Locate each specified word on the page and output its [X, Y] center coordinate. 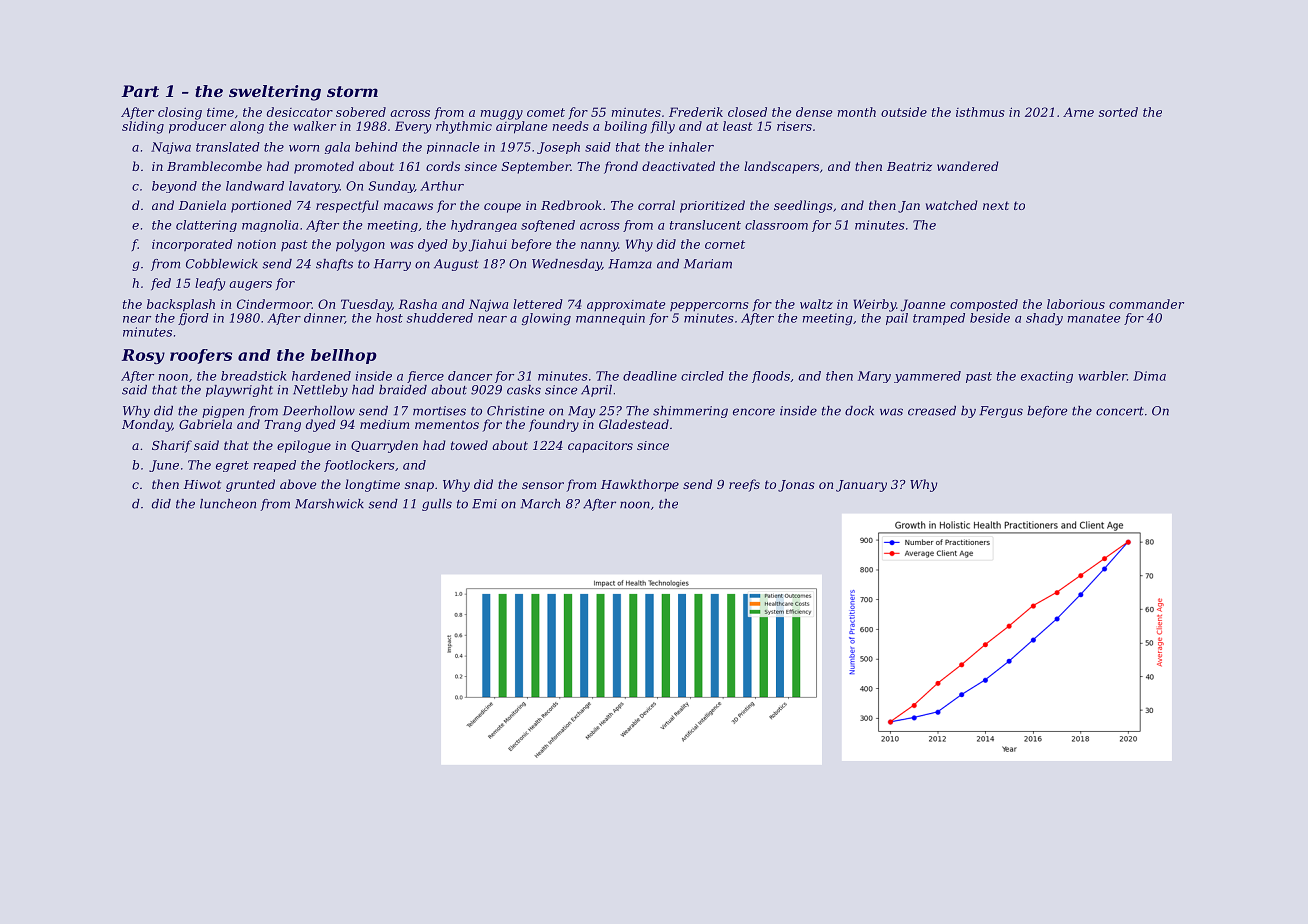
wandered [968, 166]
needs [571, 126]
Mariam [708, 264]
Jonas [796, 486]
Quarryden [384, 446]
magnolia [270, 226]
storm [352, 91]
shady [1044, 319]
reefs [744, 485]
